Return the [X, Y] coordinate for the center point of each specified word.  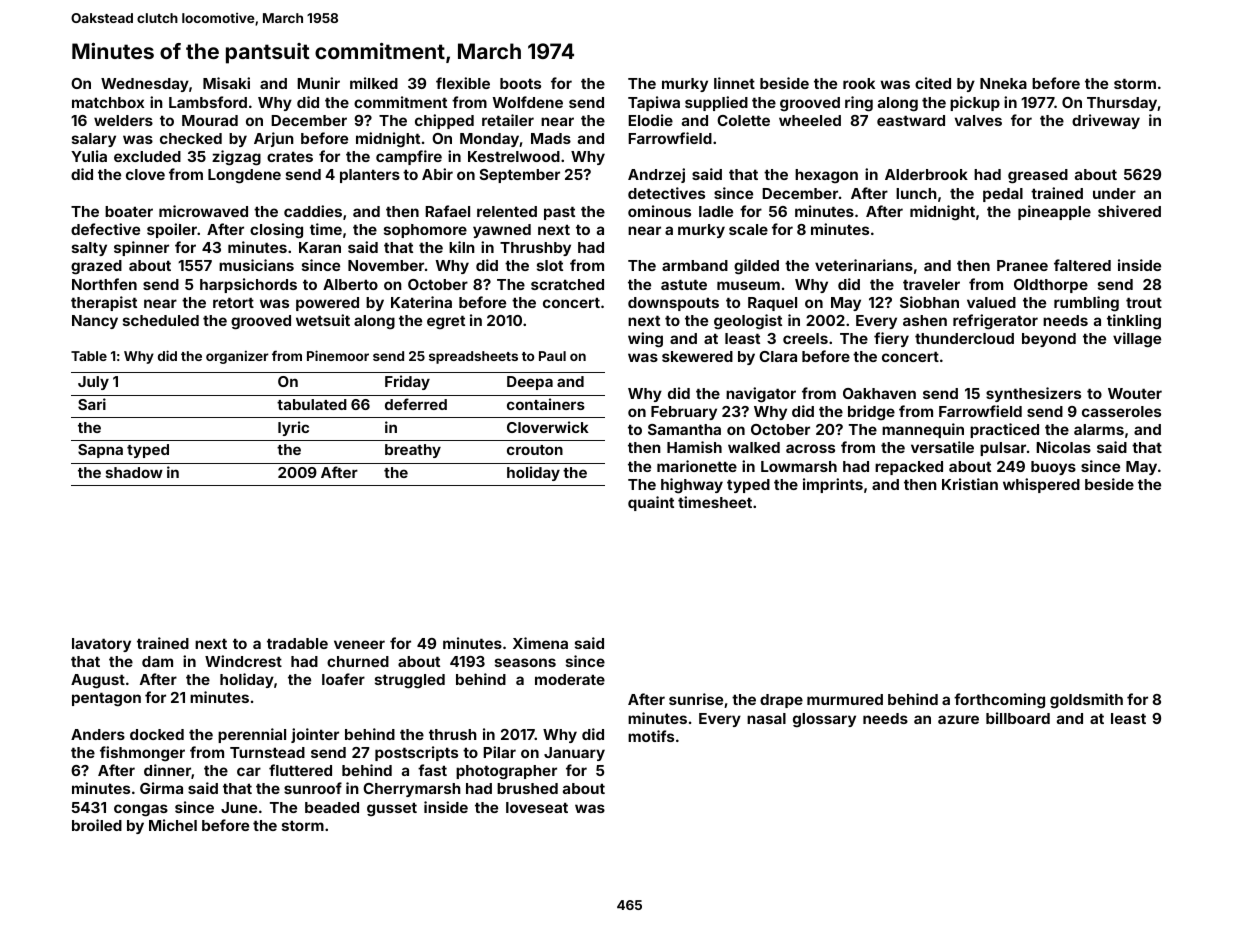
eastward [911, 120]
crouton [535, 450]
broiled [97, 825]
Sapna [100, 451]
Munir [318, 83]
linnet [734, 83]
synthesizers [1033, 394]
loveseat [537, 807]
